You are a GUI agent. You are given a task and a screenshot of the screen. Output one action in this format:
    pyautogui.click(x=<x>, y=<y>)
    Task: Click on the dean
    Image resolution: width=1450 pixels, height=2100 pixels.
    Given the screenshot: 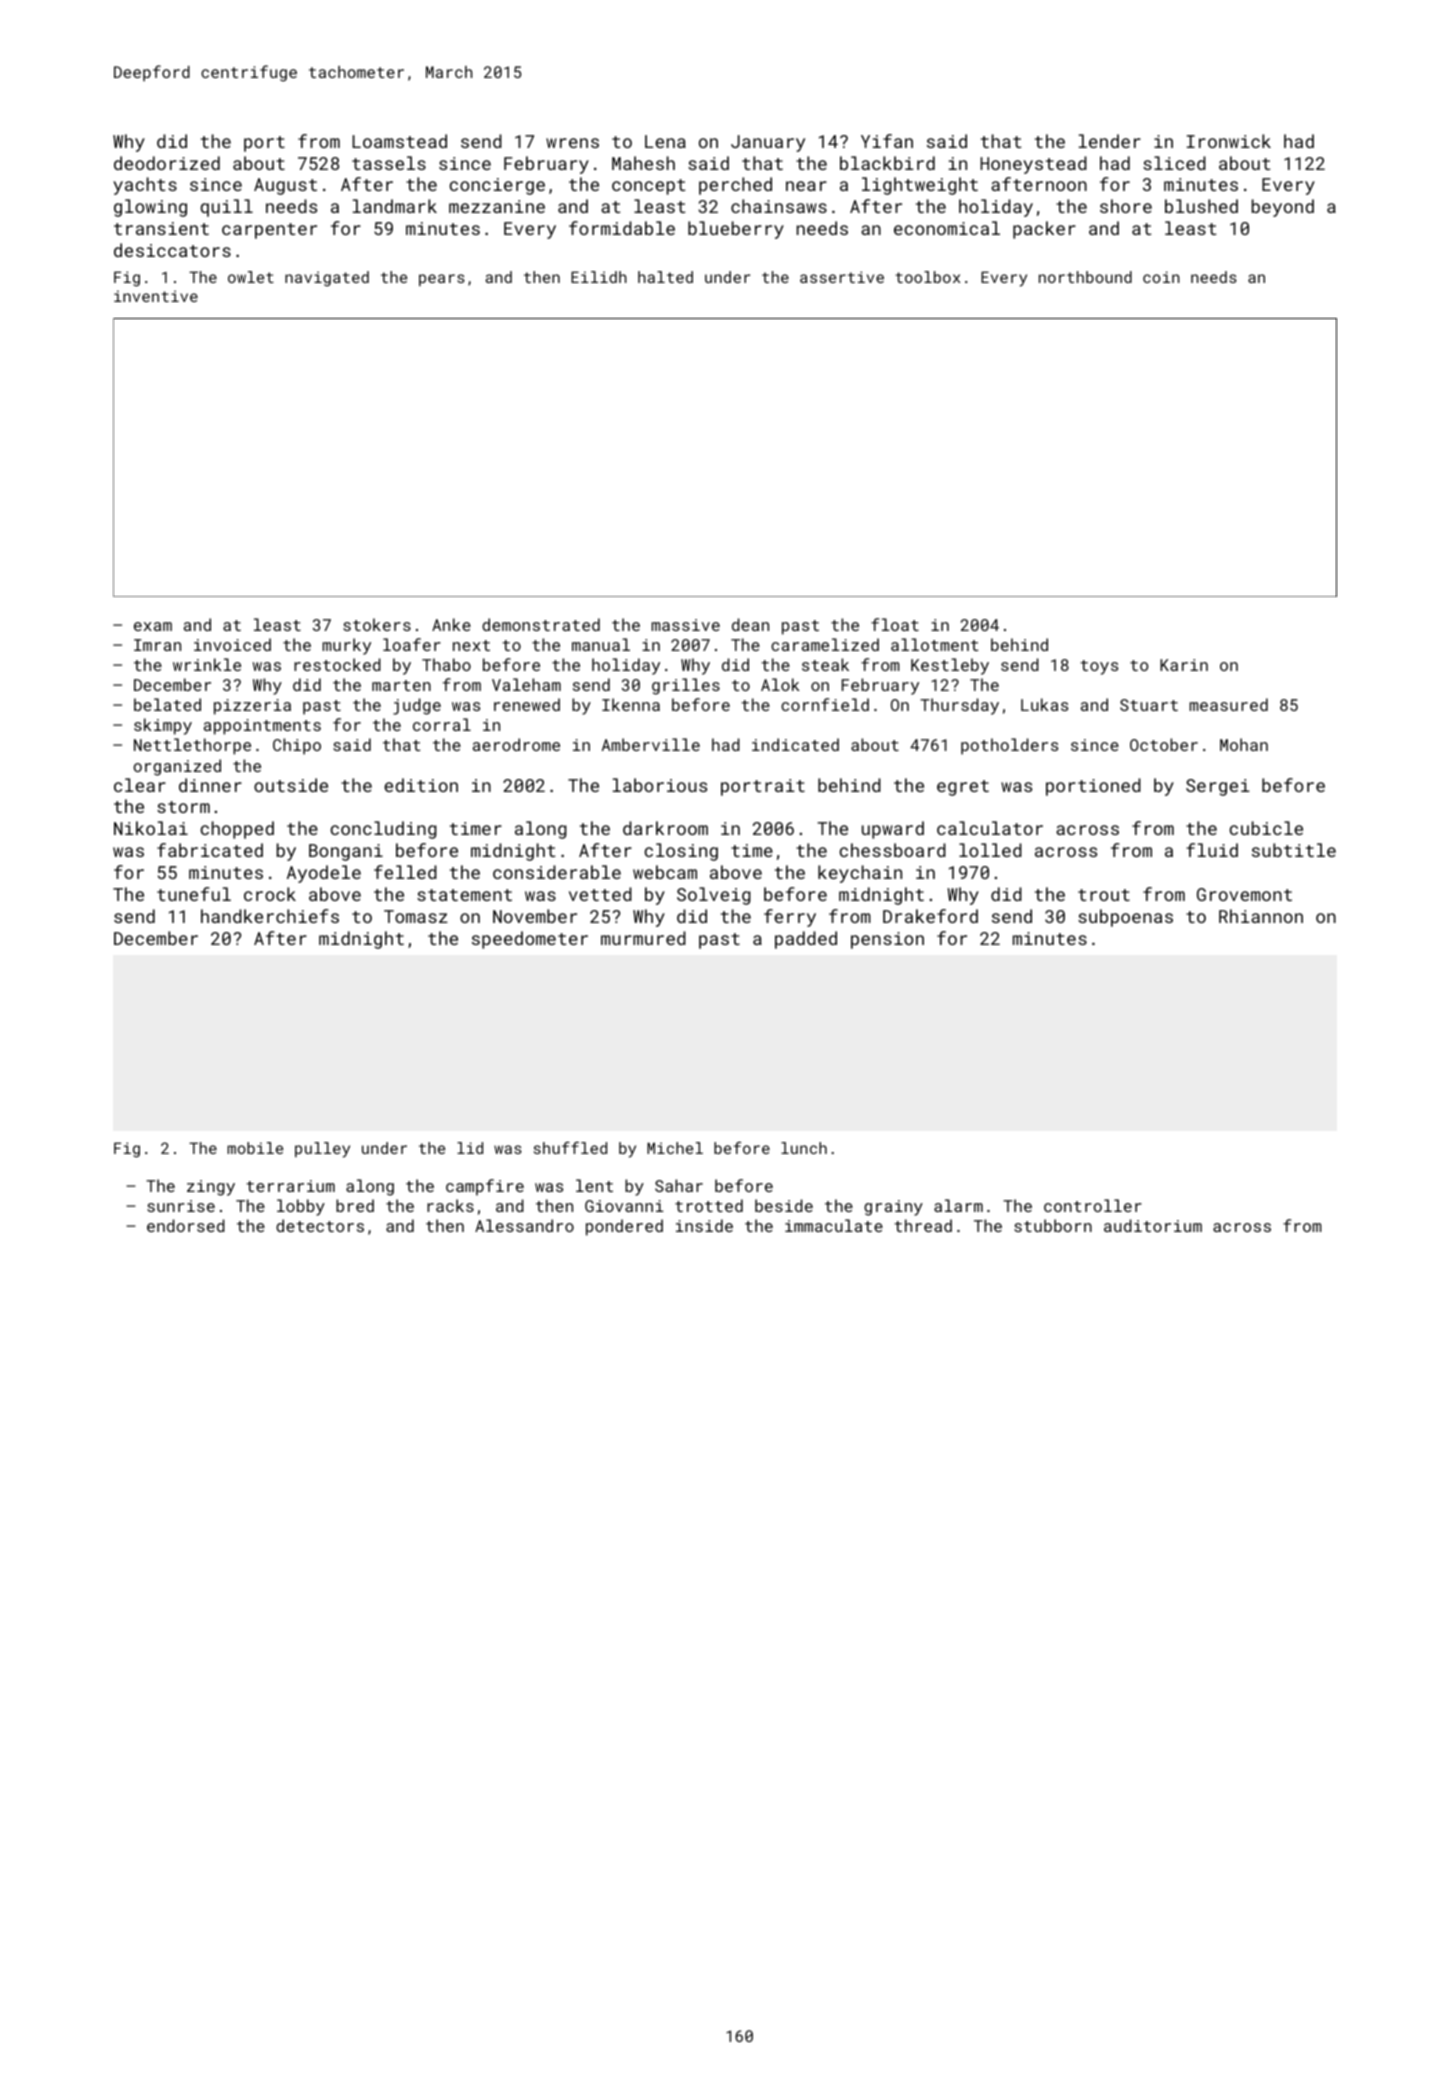 What is the action you would take?
    pyautogui.click(x=750, y=624)
